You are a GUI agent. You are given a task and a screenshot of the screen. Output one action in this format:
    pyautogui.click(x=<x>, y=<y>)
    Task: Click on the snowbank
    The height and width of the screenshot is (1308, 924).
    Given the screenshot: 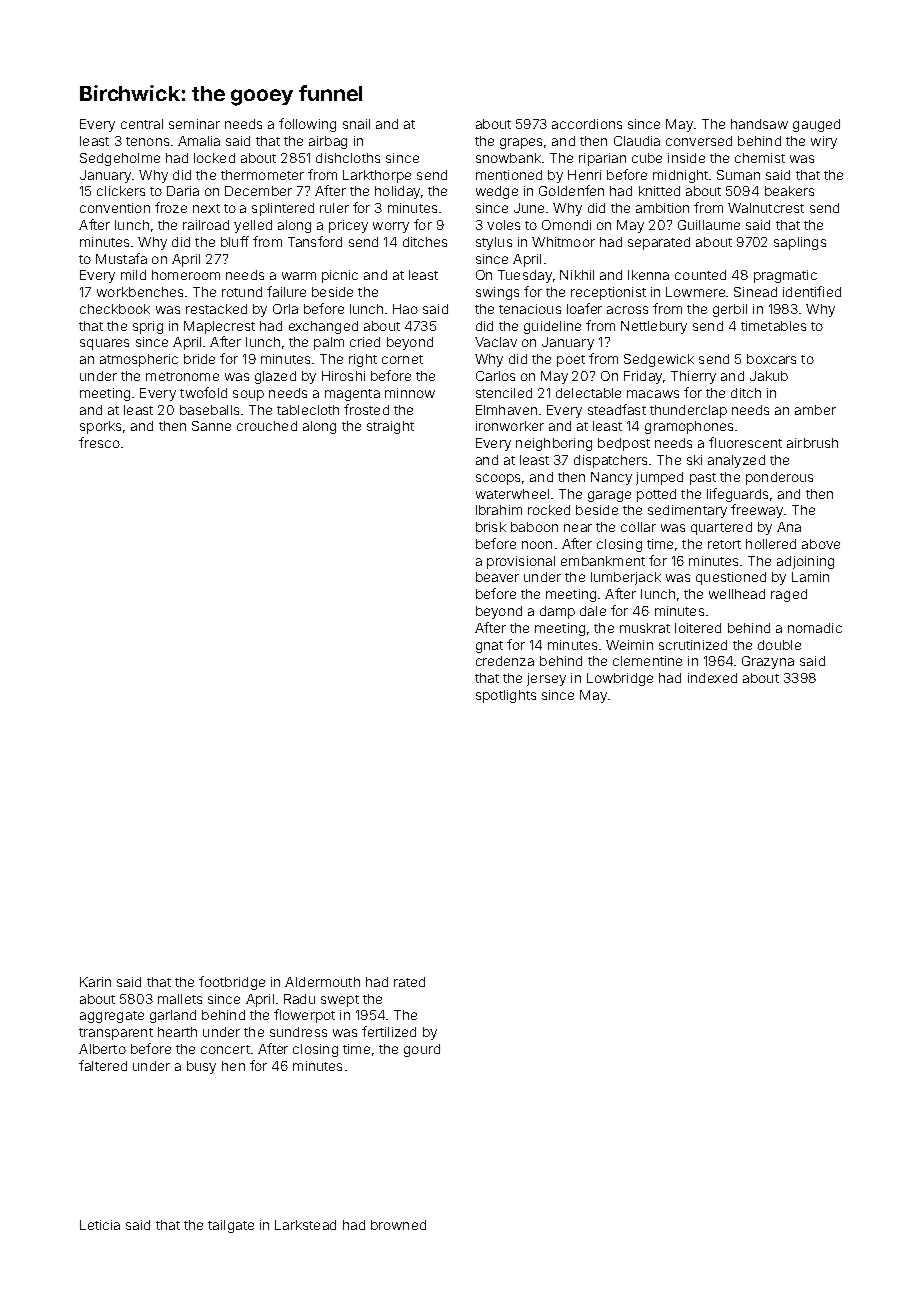 What is the action you would take?
    pyautogui.click(x=508, y=158)
